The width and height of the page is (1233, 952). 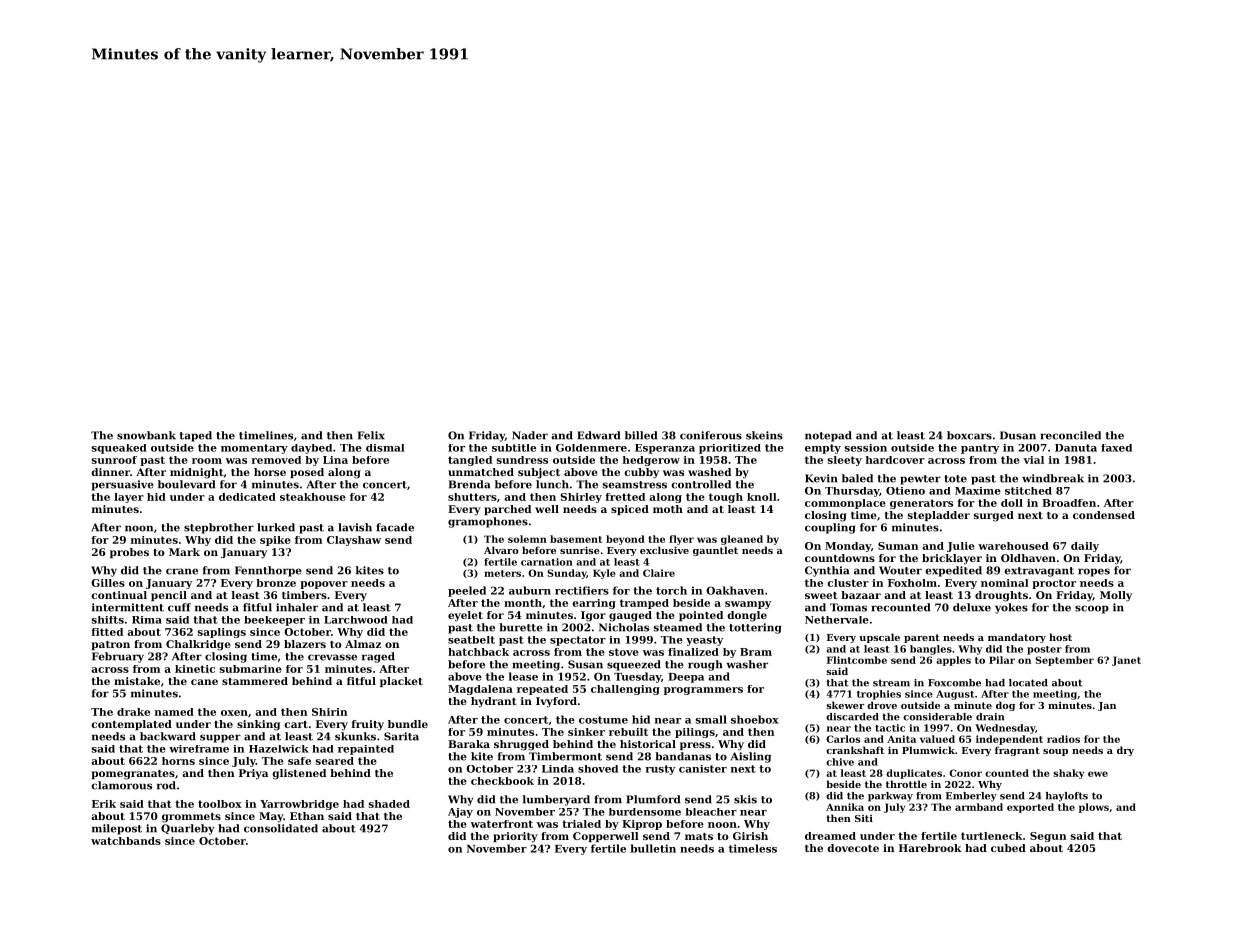 What do you see at coordinates (1002, 660) in the page?
I see `Pilar` at bounding box center [1002, 660].
